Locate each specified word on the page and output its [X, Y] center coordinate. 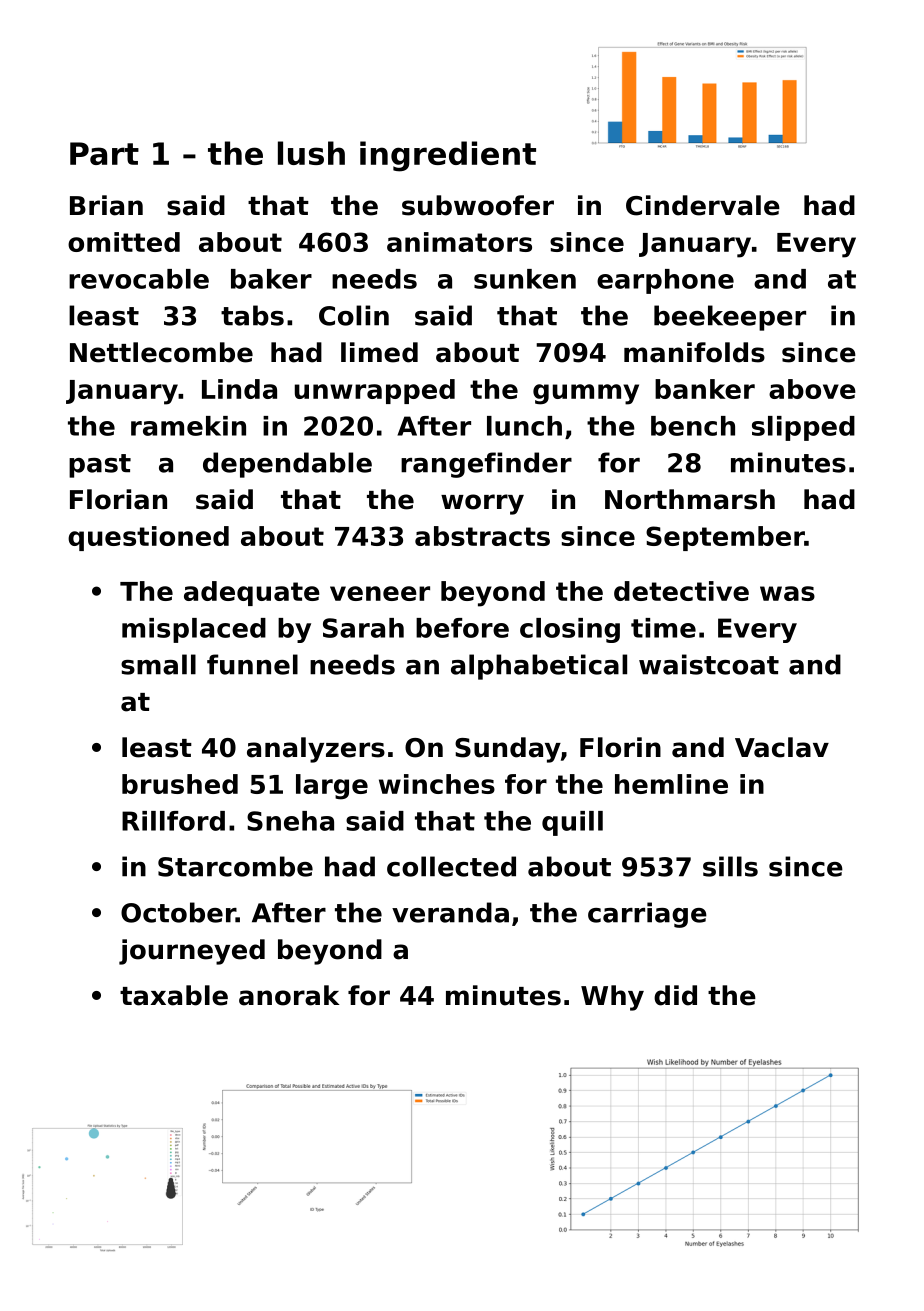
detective [681, 591]
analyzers [316, 750]
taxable [174, 995]
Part [104, 153]
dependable [287, 465]
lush [311, 153]
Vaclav [782, 747]
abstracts [482, 536]
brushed [180, 784]
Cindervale [703, 205]
